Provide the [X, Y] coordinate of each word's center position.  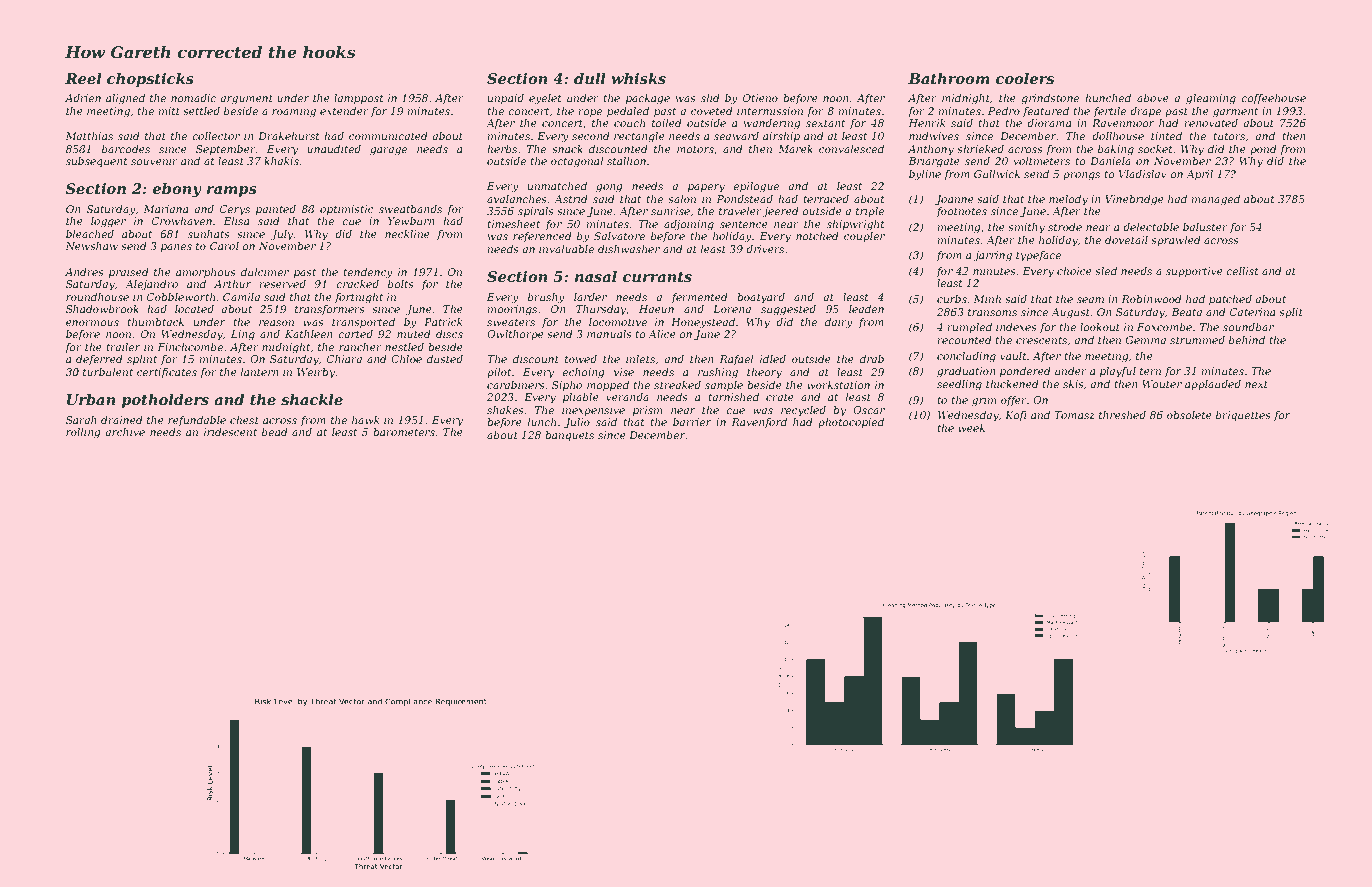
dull [590, 78]
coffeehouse [1273, 99]
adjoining [689, 225]
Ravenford [759, 423]
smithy [1026, 228]
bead [275, 432]
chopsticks [150, 80]
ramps [232, 191]
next [1256, 384]
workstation [838, 385]
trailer [123, 347]
